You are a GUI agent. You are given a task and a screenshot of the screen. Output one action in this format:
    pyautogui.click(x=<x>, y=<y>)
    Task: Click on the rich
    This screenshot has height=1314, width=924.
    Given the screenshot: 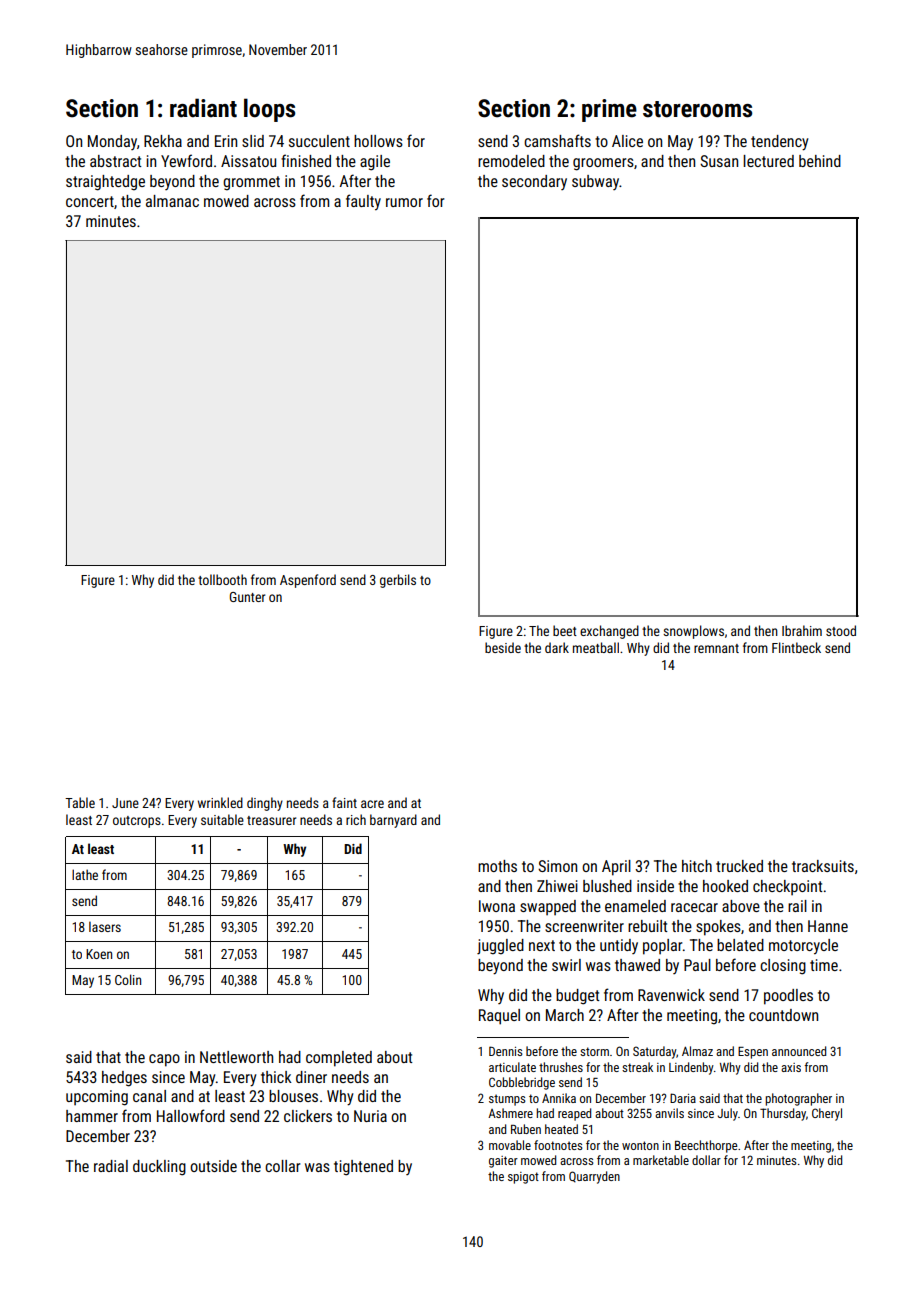 What is the action you would take?
    pyautogui.click(x=356, y=819)
